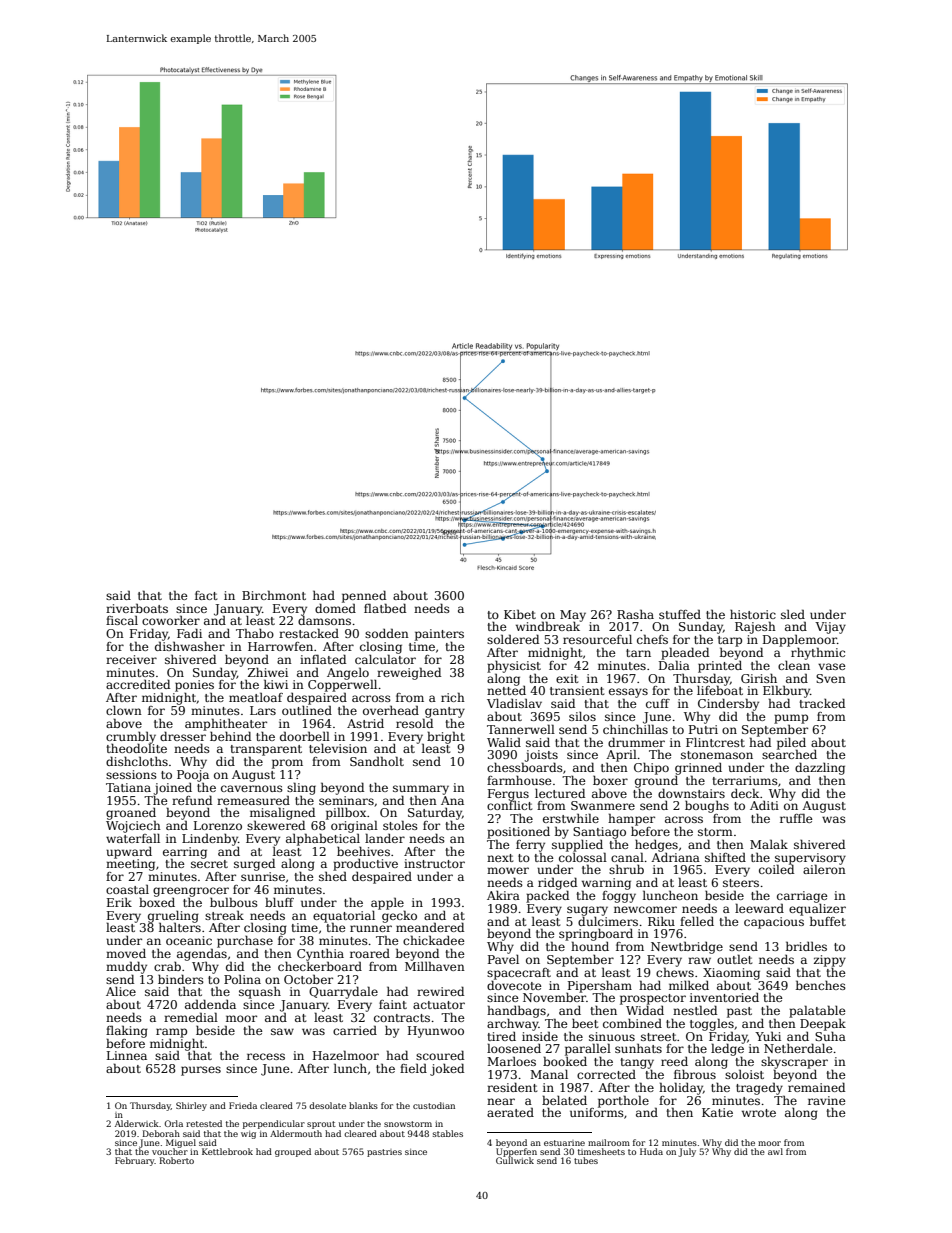 The height and width of the screenshot is (1233, 952). What do you see at coordinates (635, 614) in the screenshot?
I see `Rasha` at bounding box center [635, 614].
